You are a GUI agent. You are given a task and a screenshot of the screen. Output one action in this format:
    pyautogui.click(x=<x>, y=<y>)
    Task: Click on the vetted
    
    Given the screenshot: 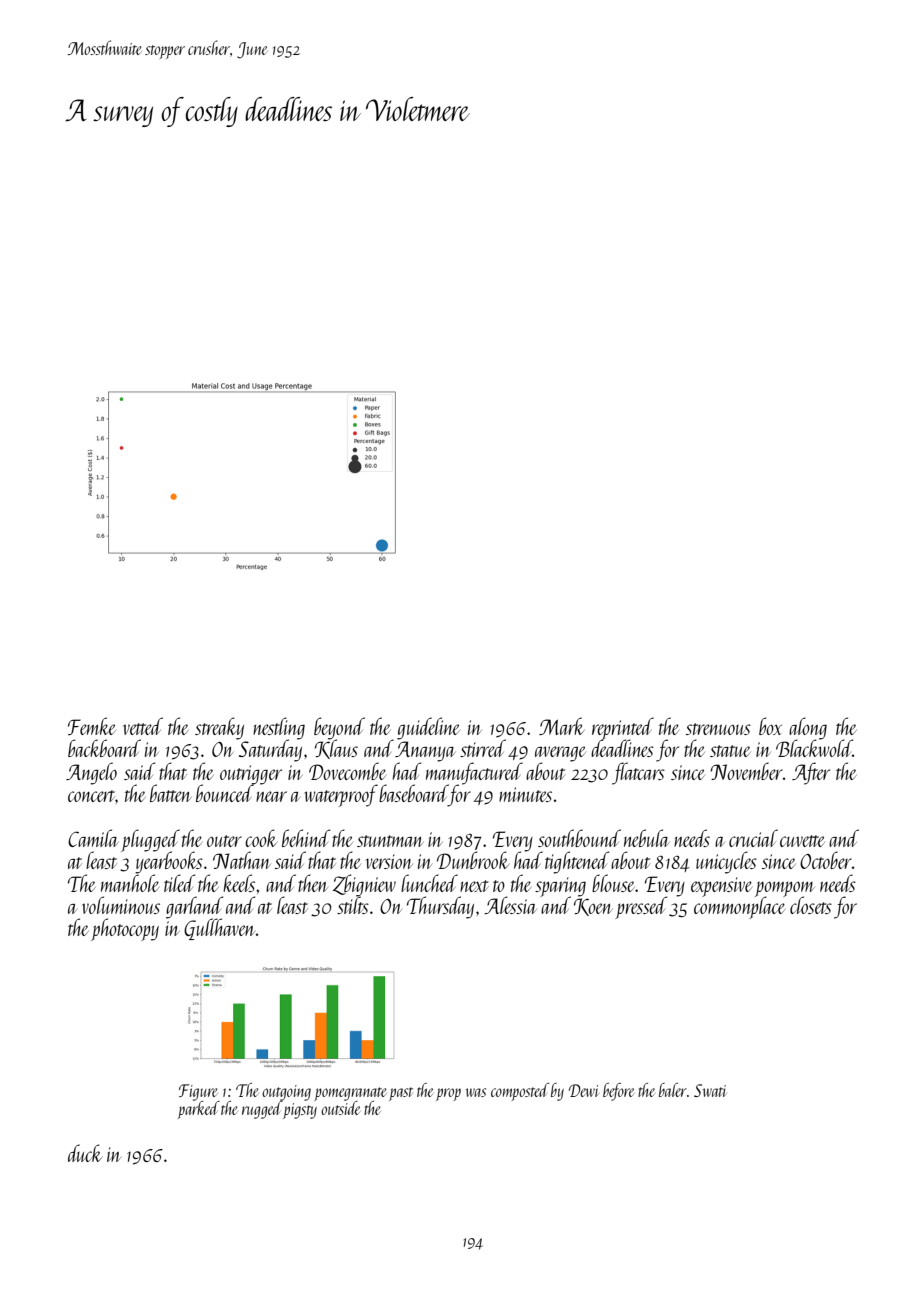 What is the action you would take?
    pyautogui.click(x=143, y=726)
